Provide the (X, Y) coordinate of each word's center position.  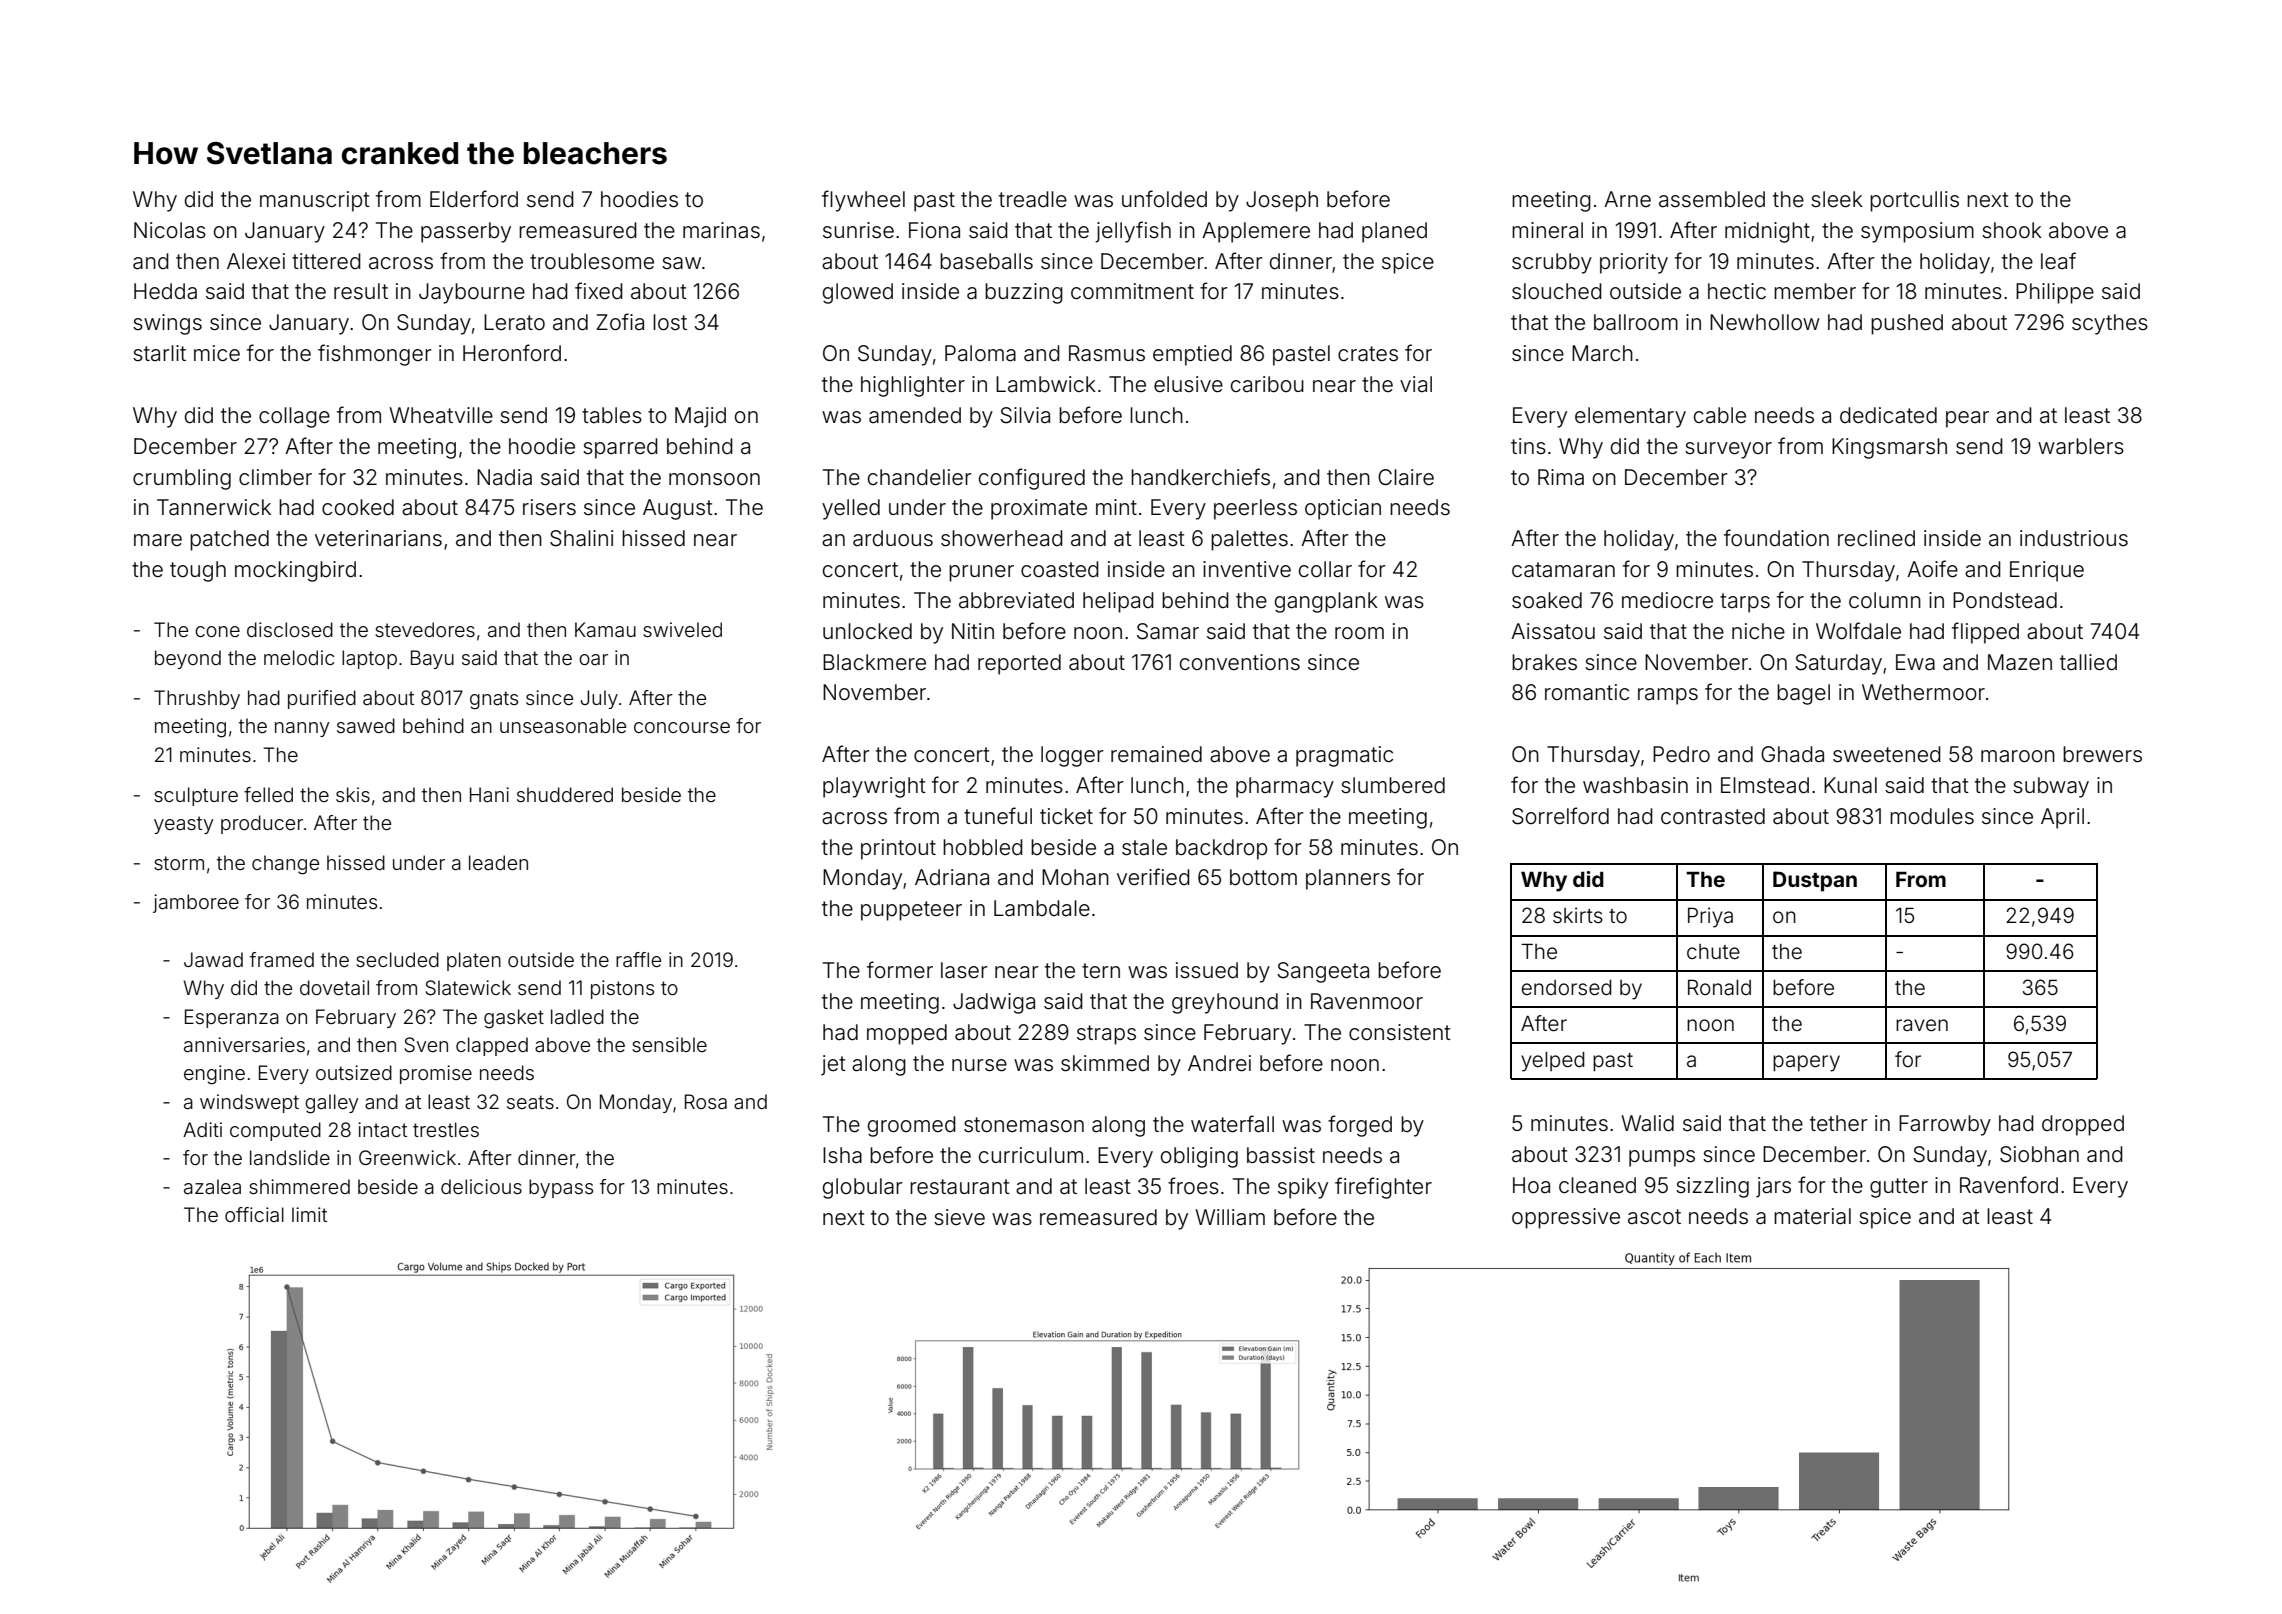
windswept (249, 1103)
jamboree (196, 903)
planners (1348, 879)
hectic (1737, 291)
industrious (2074, 538)
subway (2051, 787)
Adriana (952, 877)
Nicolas (170, 230)
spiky (1303, 1188)
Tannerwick (214, 507)
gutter (1899, 1188)
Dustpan (1815, 881)
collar (1325, 569)
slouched (1557, 291)
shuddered (565, 794)
